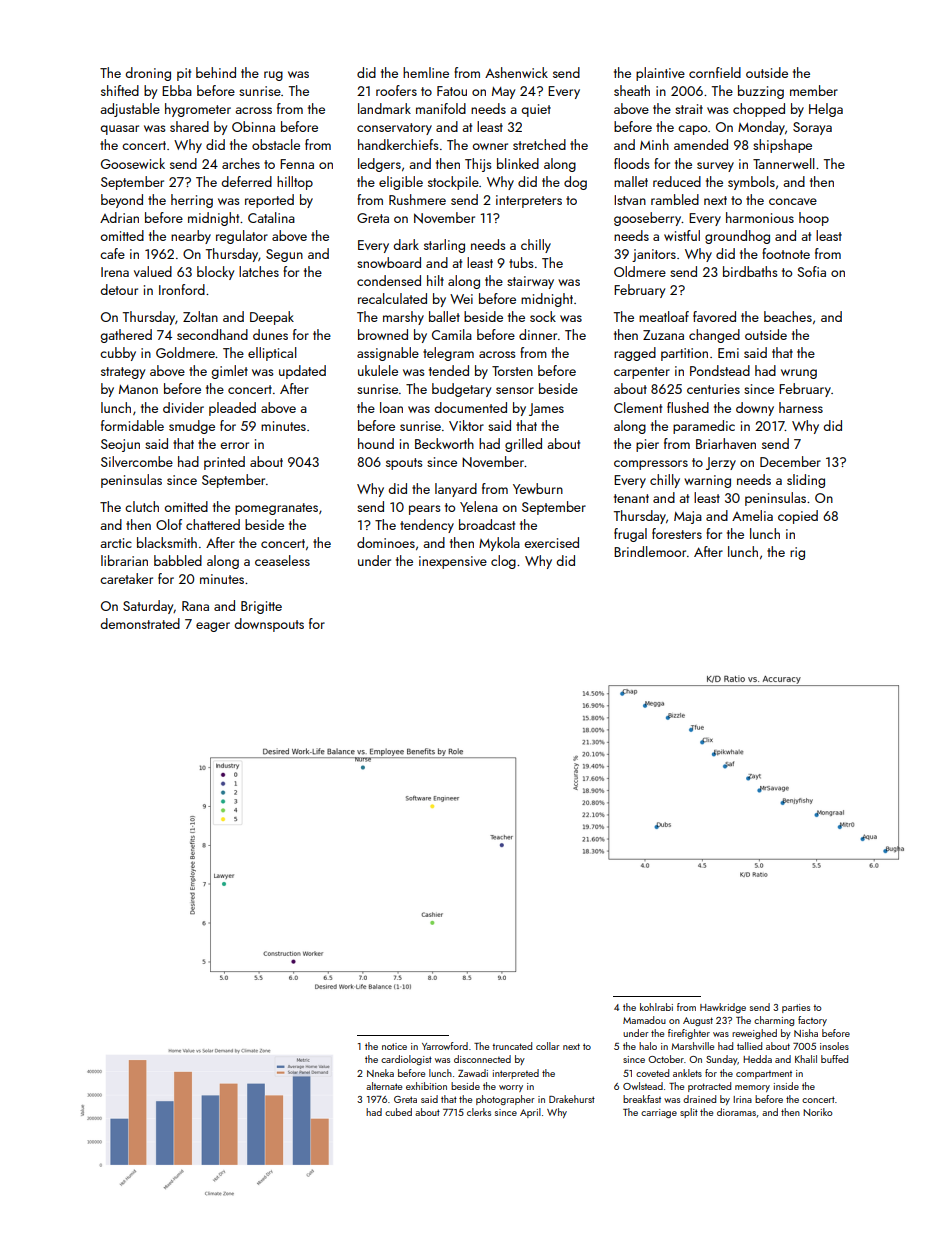  I want to click on clerks, so click(479, 1112).
